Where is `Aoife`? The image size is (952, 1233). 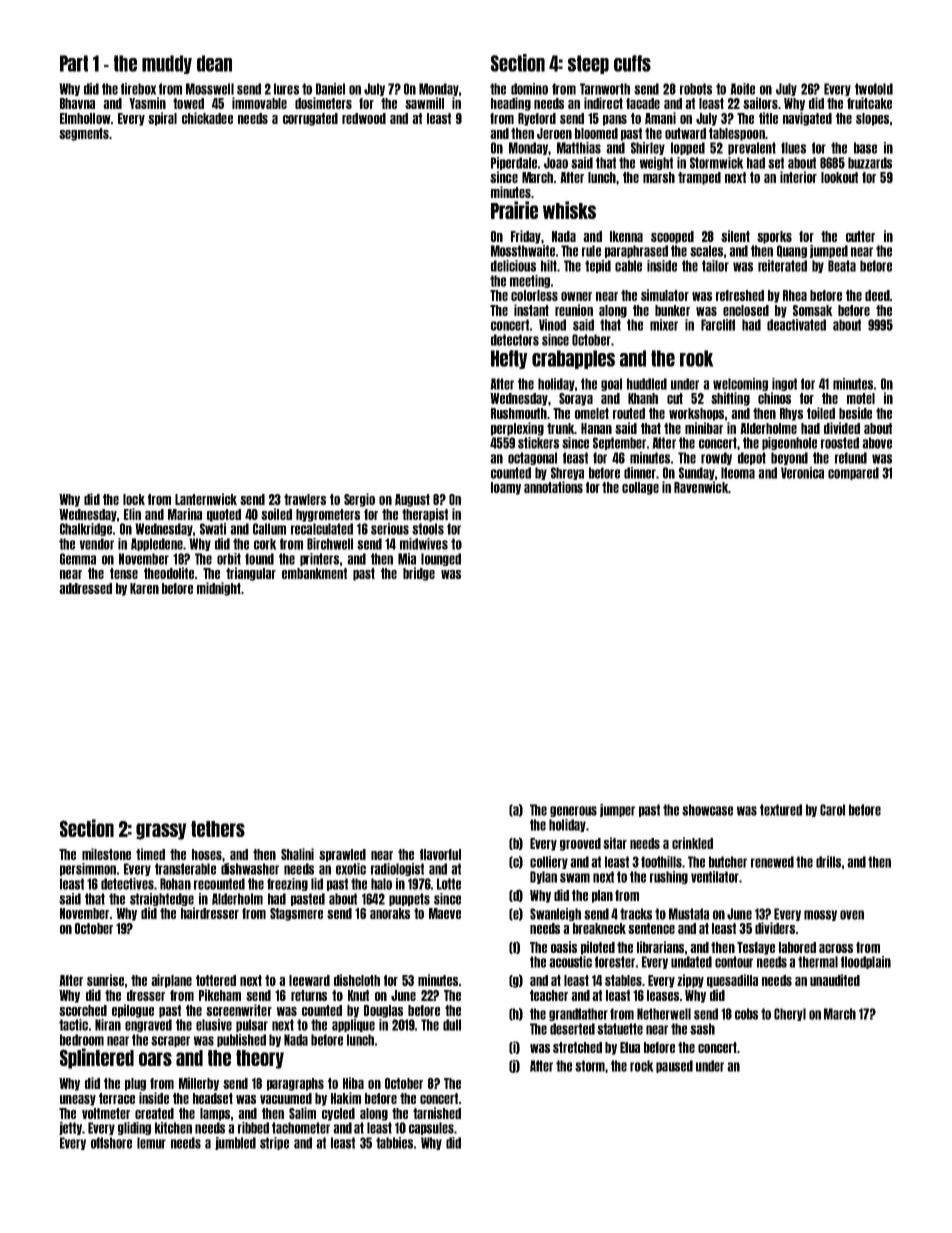
Aoife is located at coordinates (742, 89).
